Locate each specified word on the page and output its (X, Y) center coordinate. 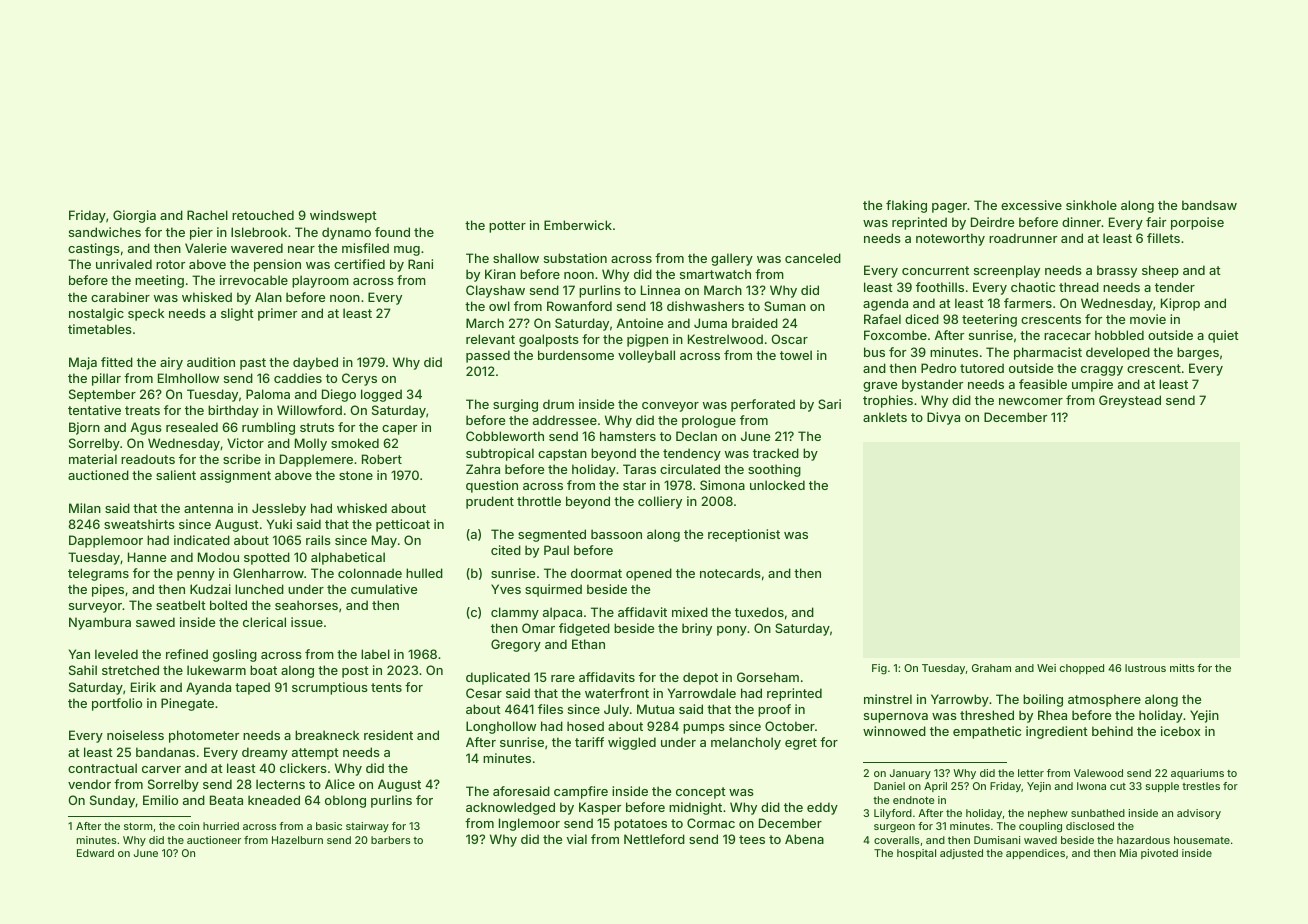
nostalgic (96, 314)
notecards (730, 573)
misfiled (365, 248)
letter (1031, 773)
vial (576, 839)
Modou (218, 557)
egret (801, 744)
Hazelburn (297, 840)
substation (575, 258)
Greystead (1130, 401)
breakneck (327, 735)
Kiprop (1180, 304)
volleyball (646, 356)
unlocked (777, 485)
